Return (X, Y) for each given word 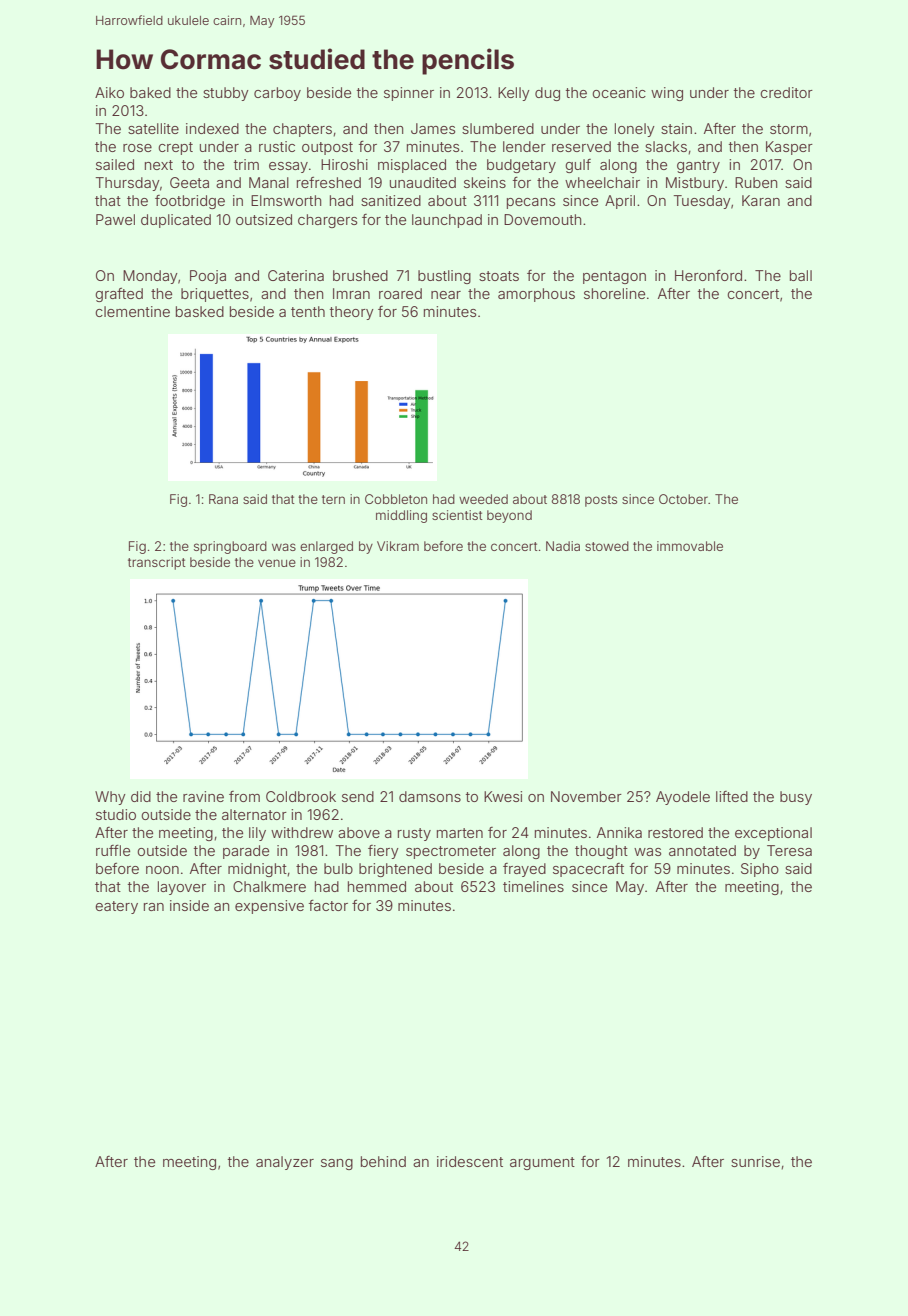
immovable (690, 546)
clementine (132, 311)
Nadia (563, 546)
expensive (269, 907)
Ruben (756, 182)
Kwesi (503, 796)
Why (110, 798)
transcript (157, 563)
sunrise (755, 1161)
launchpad (447, 221)
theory (352, 313)
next (159, 165)
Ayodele (683, 798)
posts (601, 501)
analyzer (285, 1163)
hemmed (377, 886)
